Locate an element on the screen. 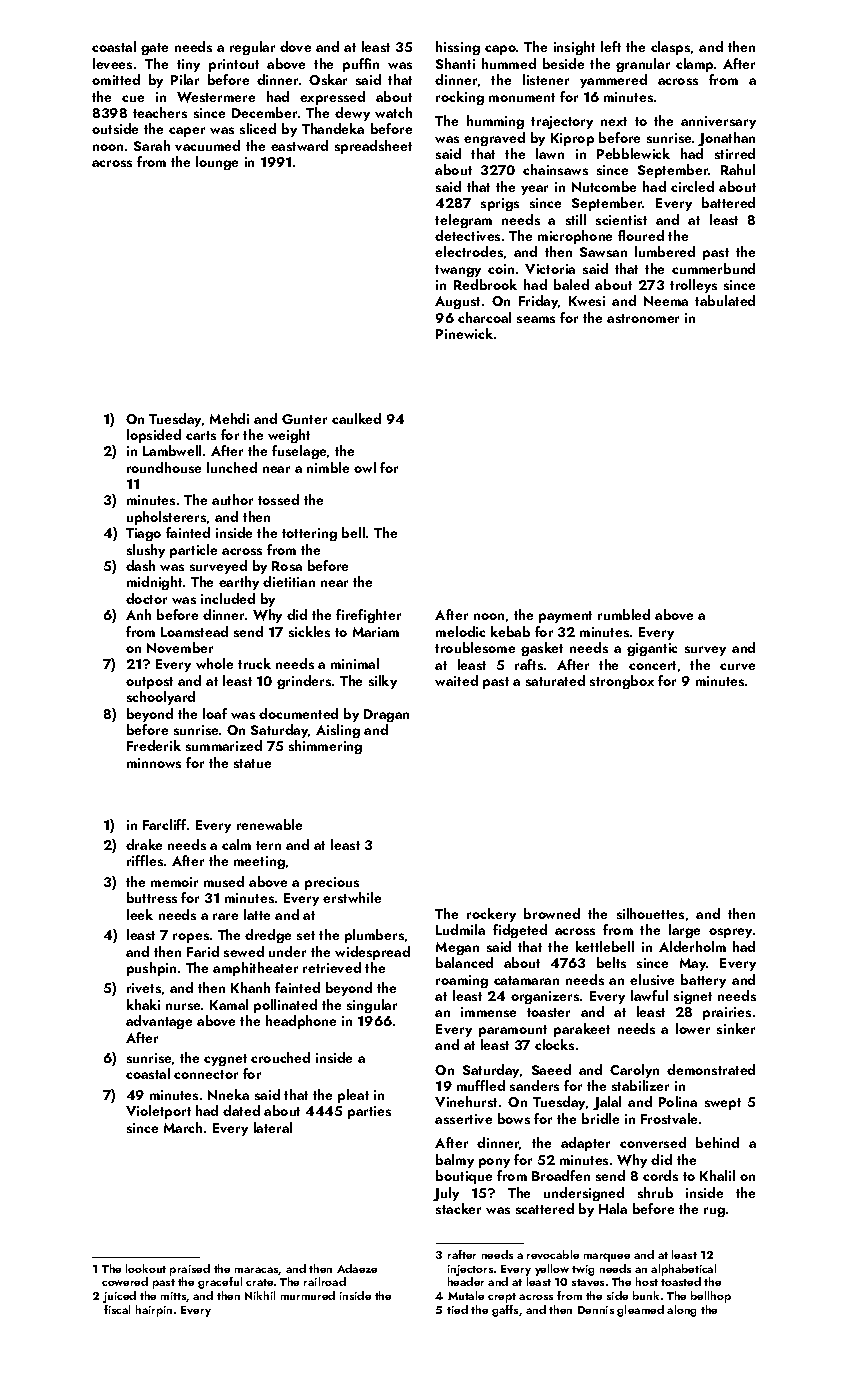  cue is located at coordinates (133, 98).
